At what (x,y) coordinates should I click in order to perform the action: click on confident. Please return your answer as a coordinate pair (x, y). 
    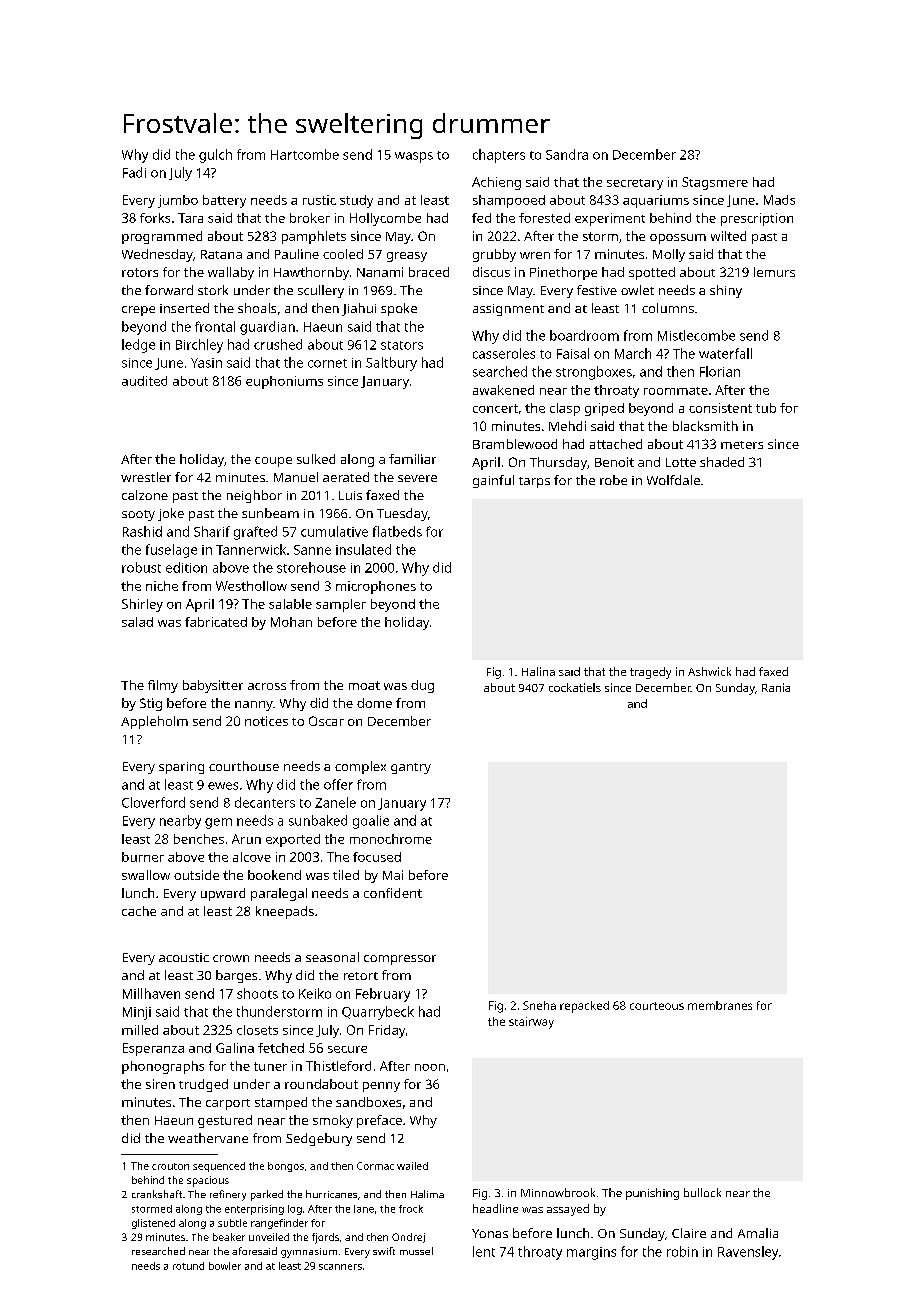
    Looking at the image, I should click on (393, 893).
